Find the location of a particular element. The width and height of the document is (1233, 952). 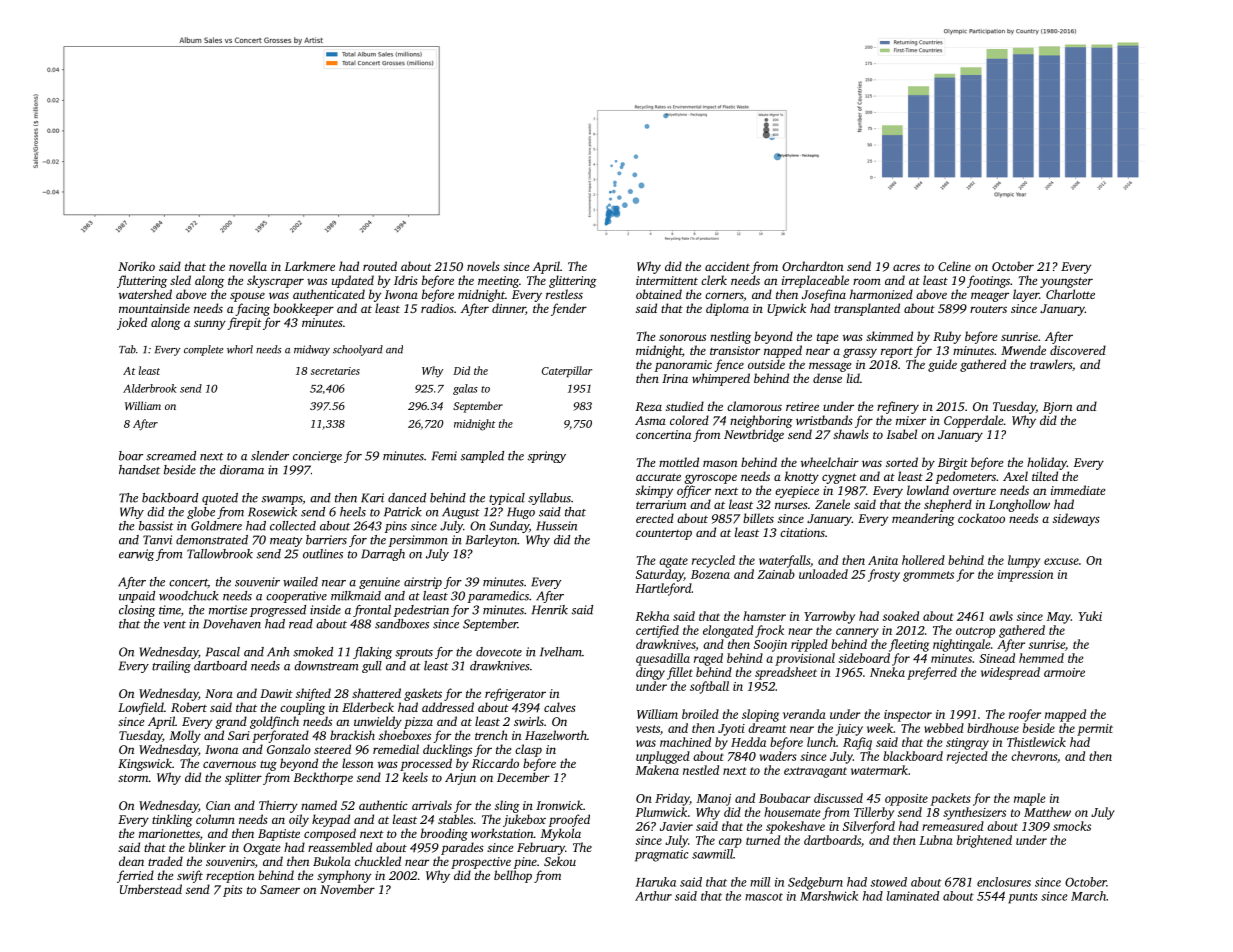

Celine is located at coordinates (954, 266).
